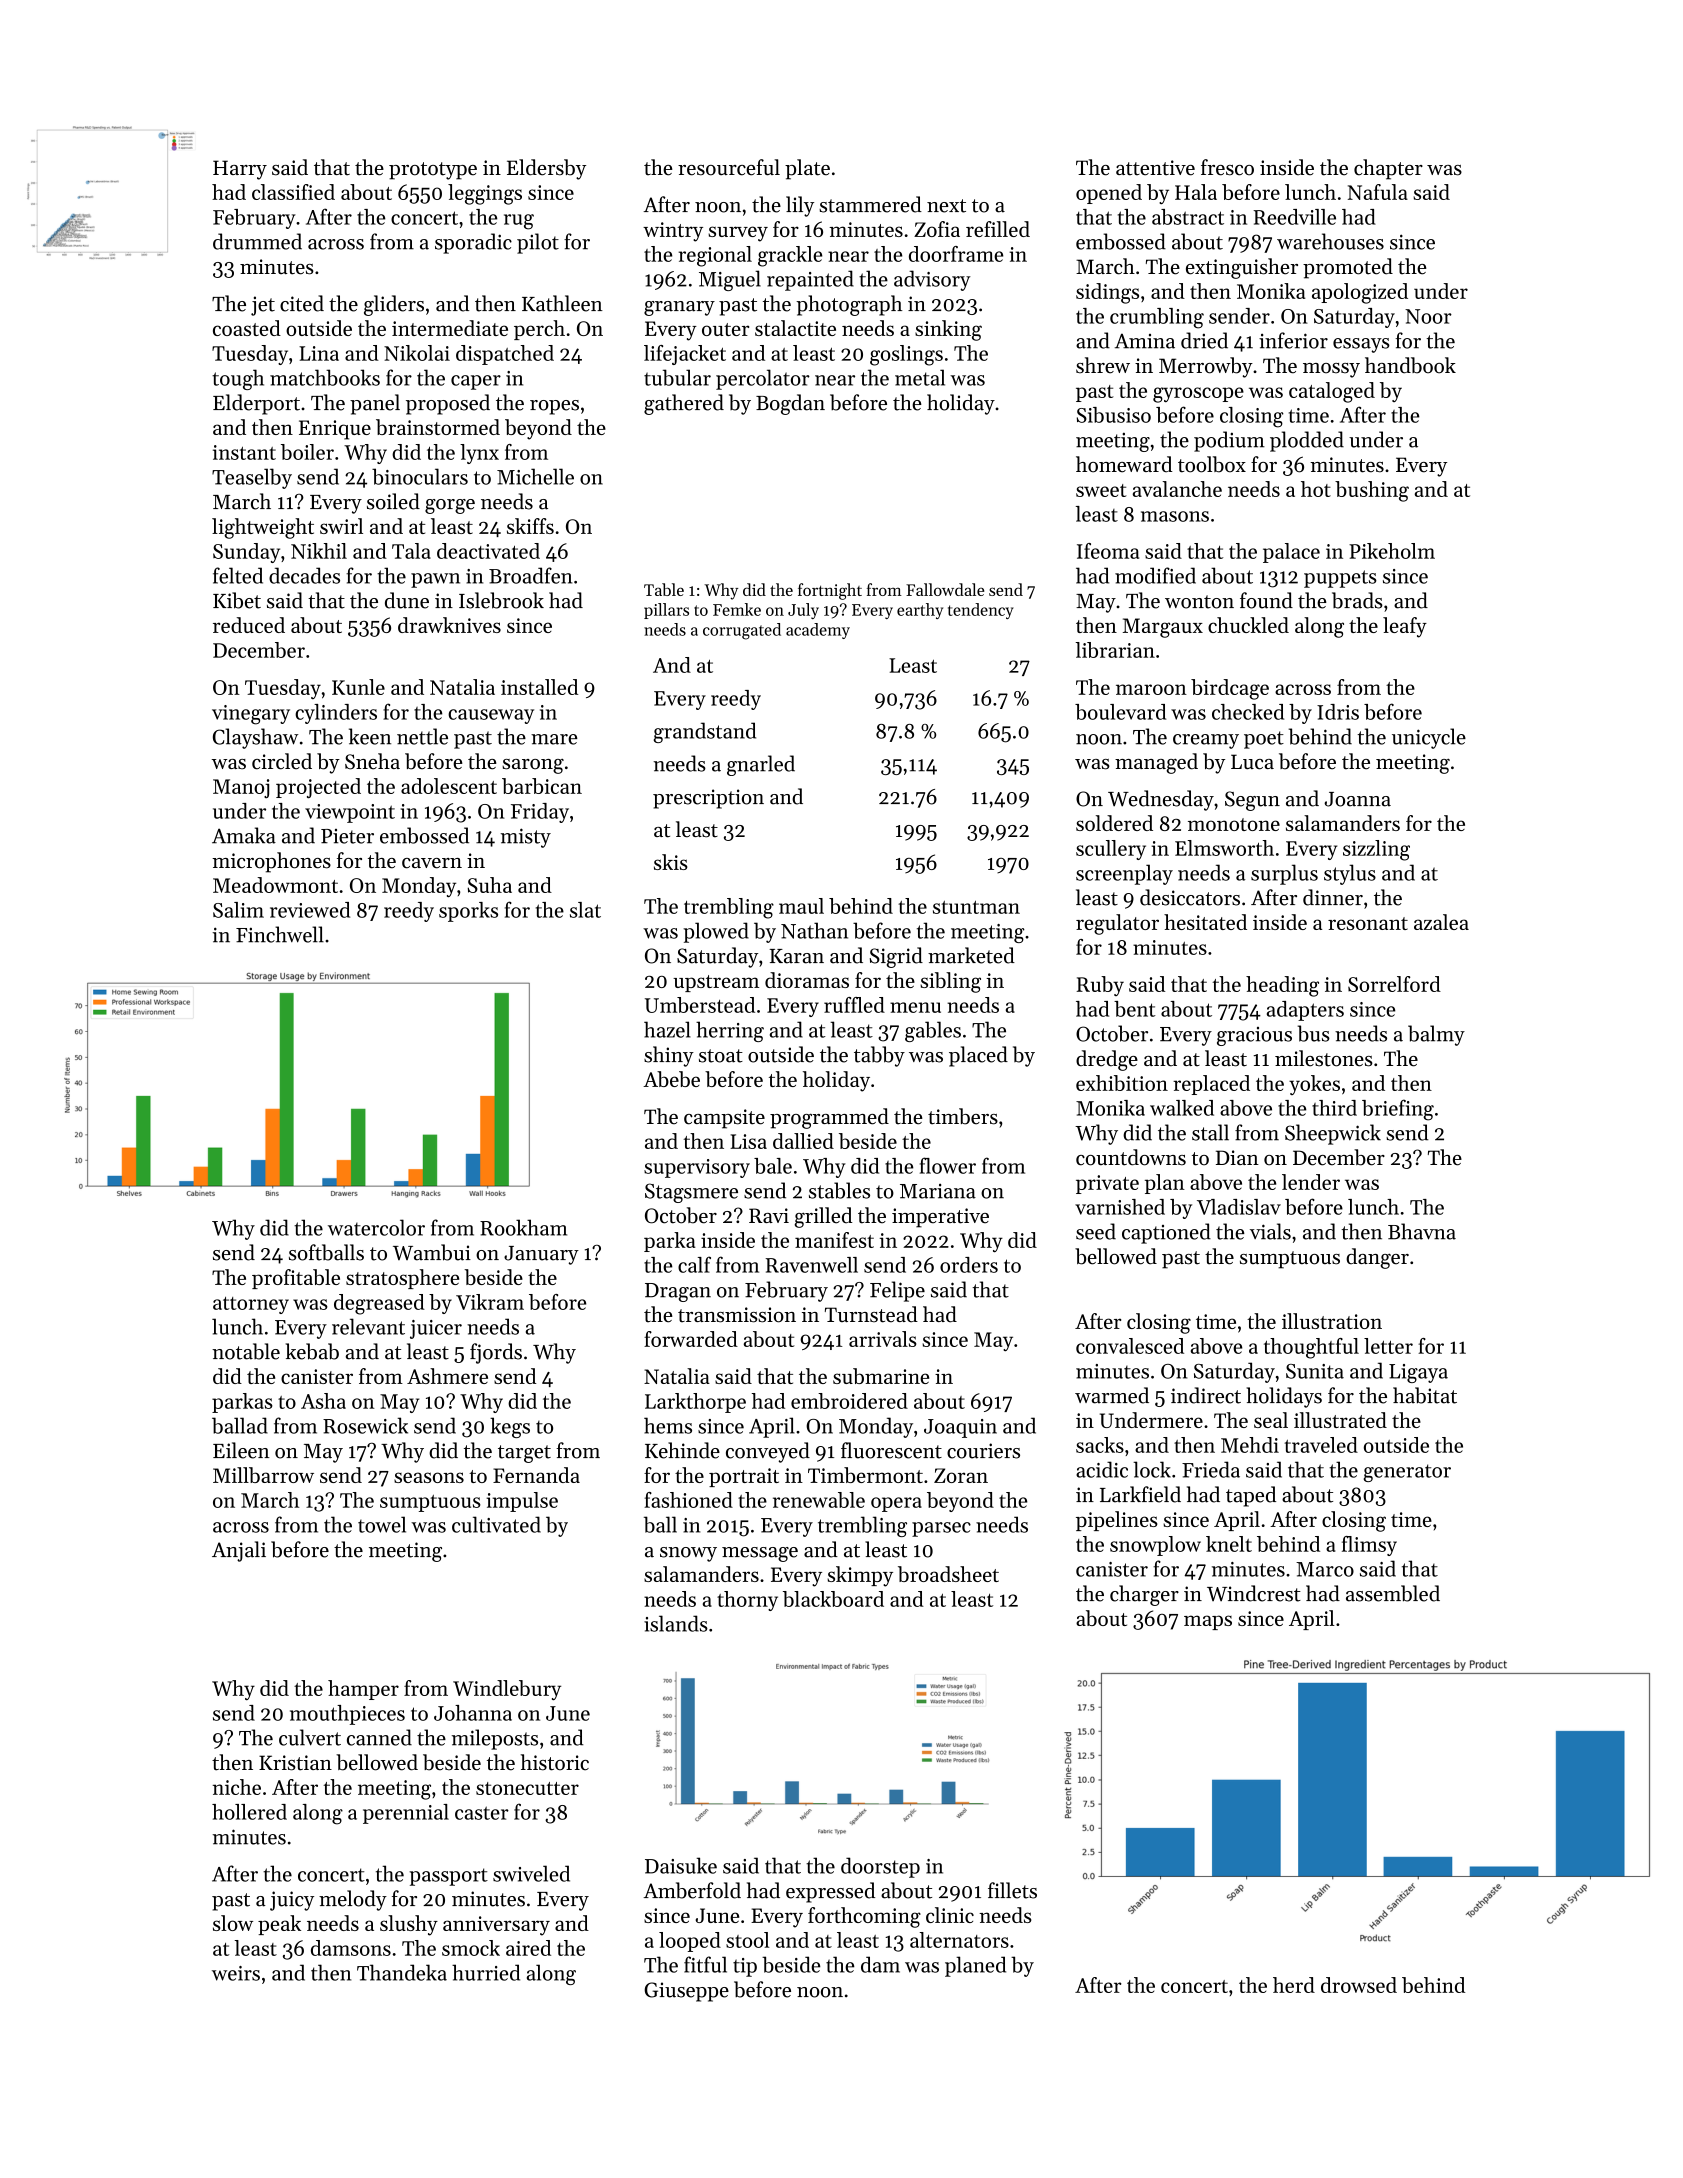 This screenshot has width=1683, height=2178. I want to click on classified, so click(293, 192).
